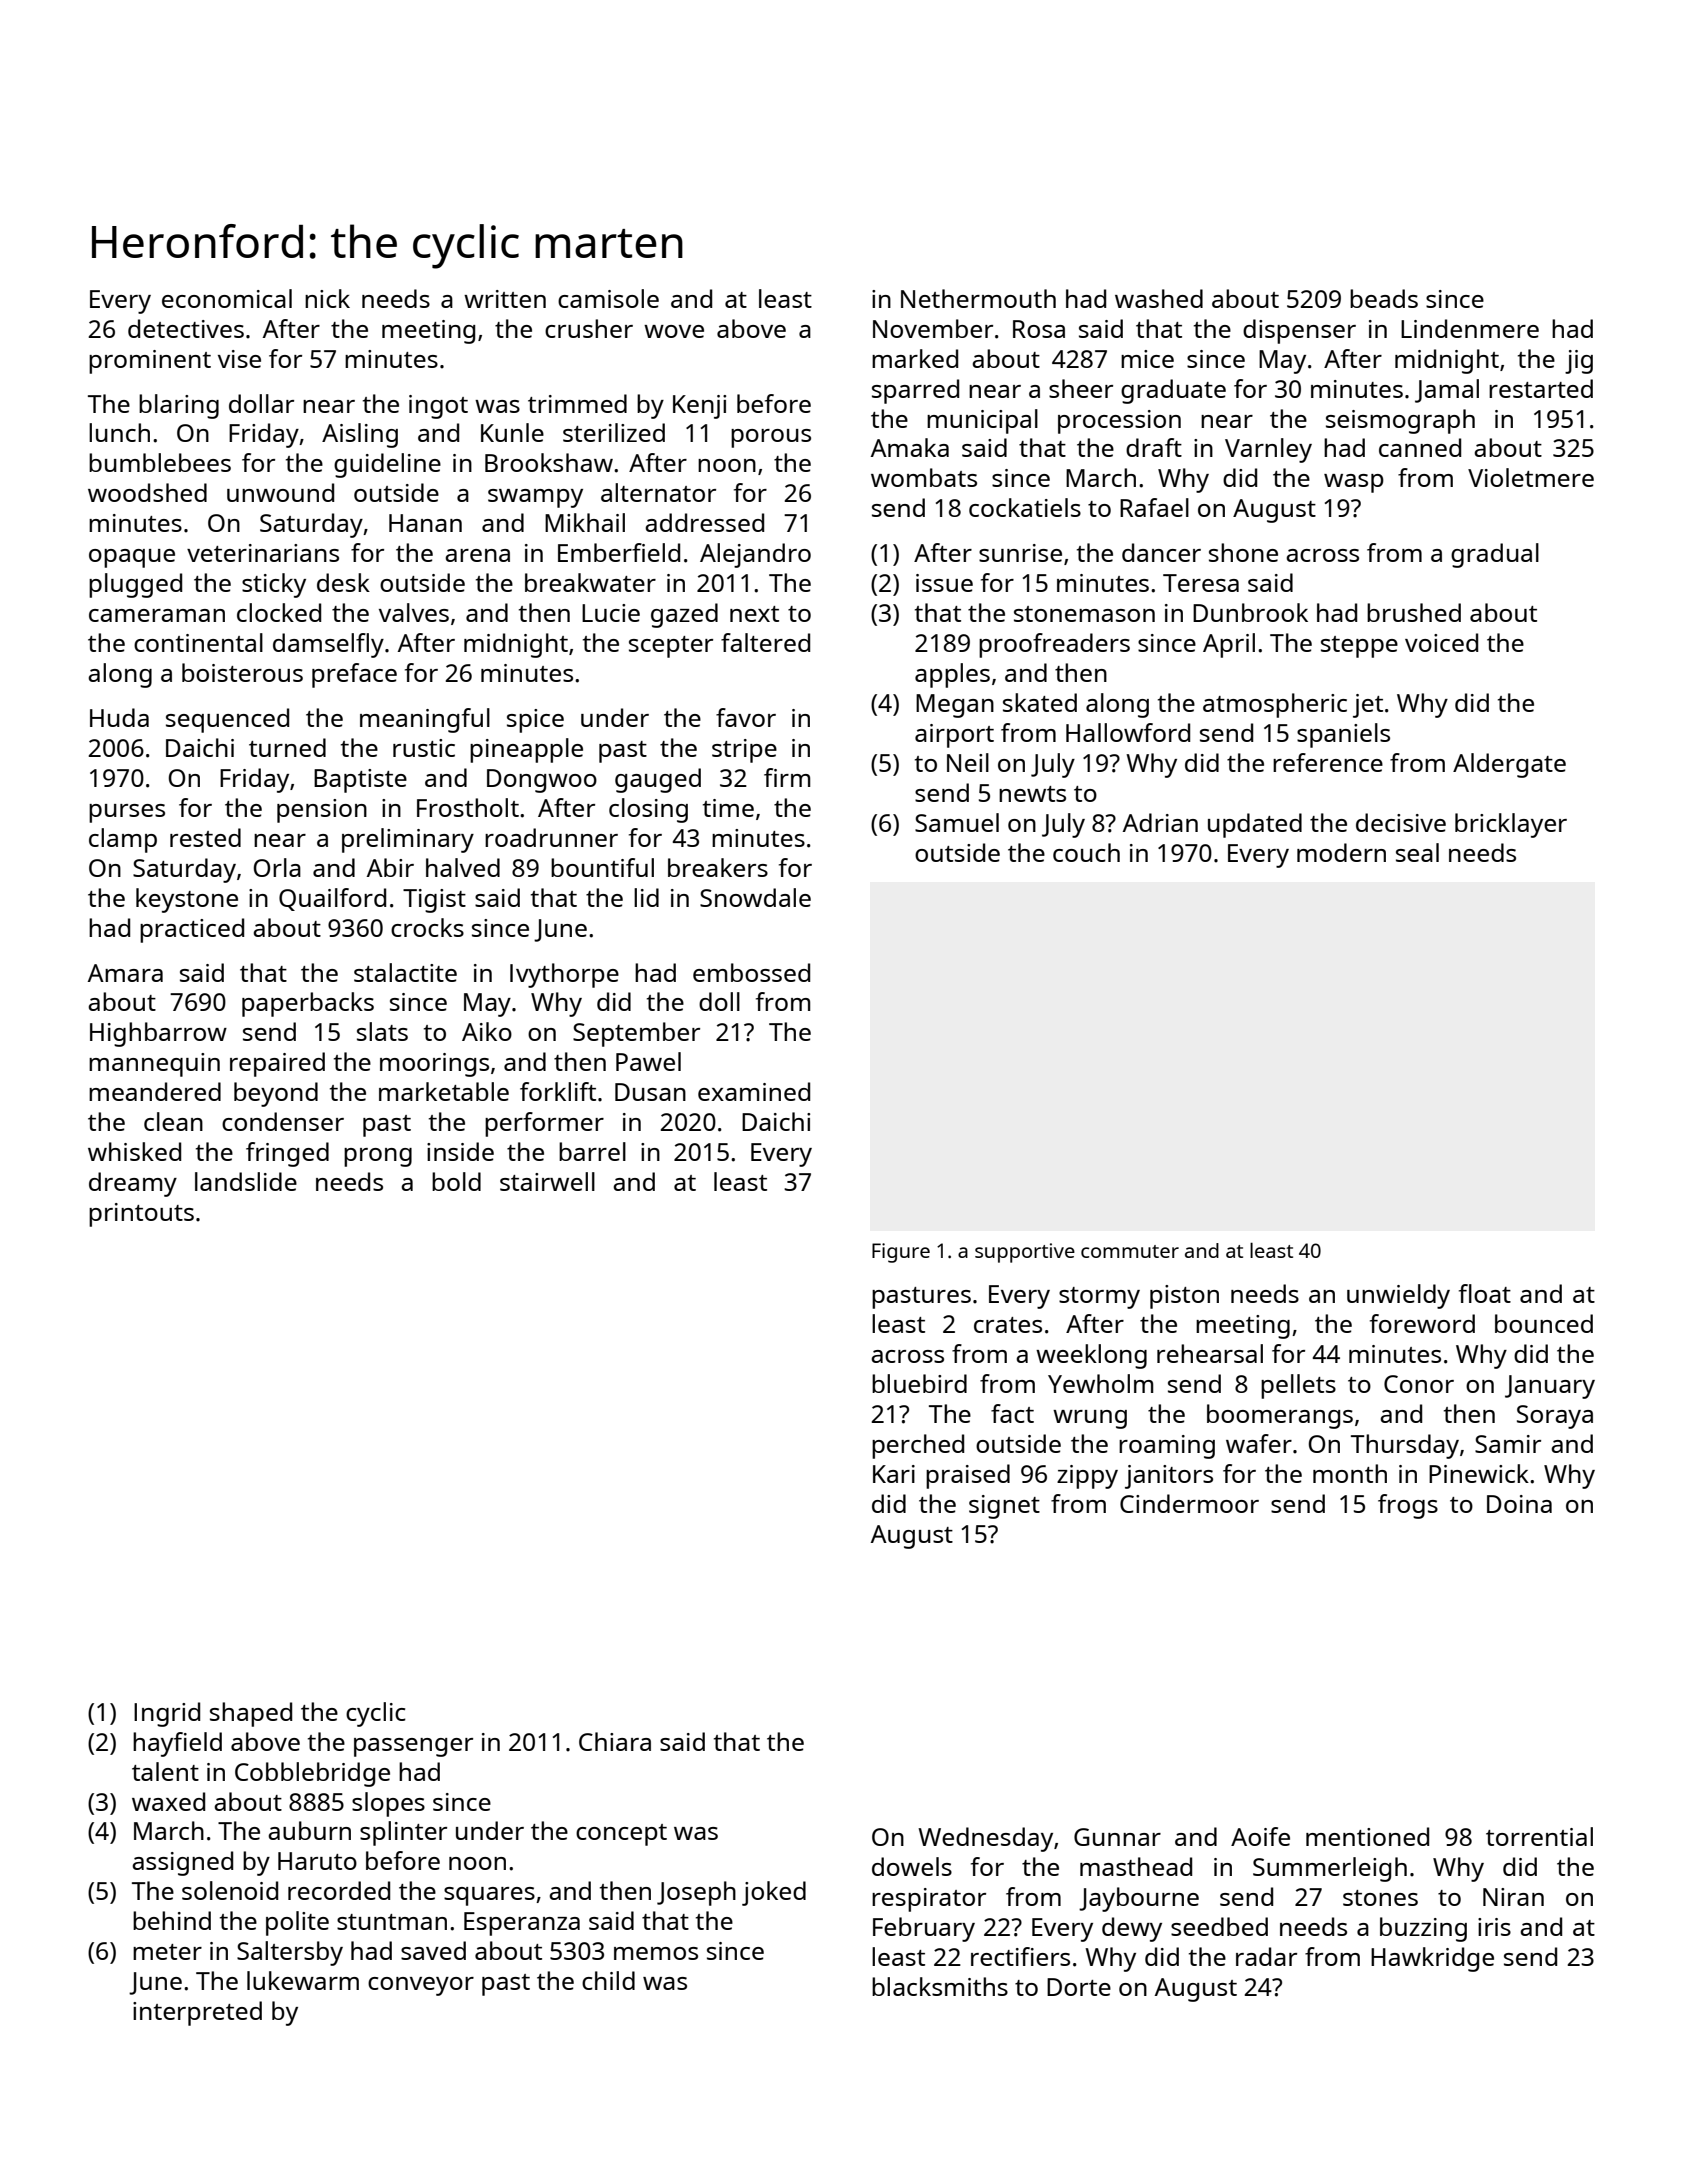  What do you see at coordinates (751, 972) in the document?
I see `embossed` at bounding box center [751, 972].
